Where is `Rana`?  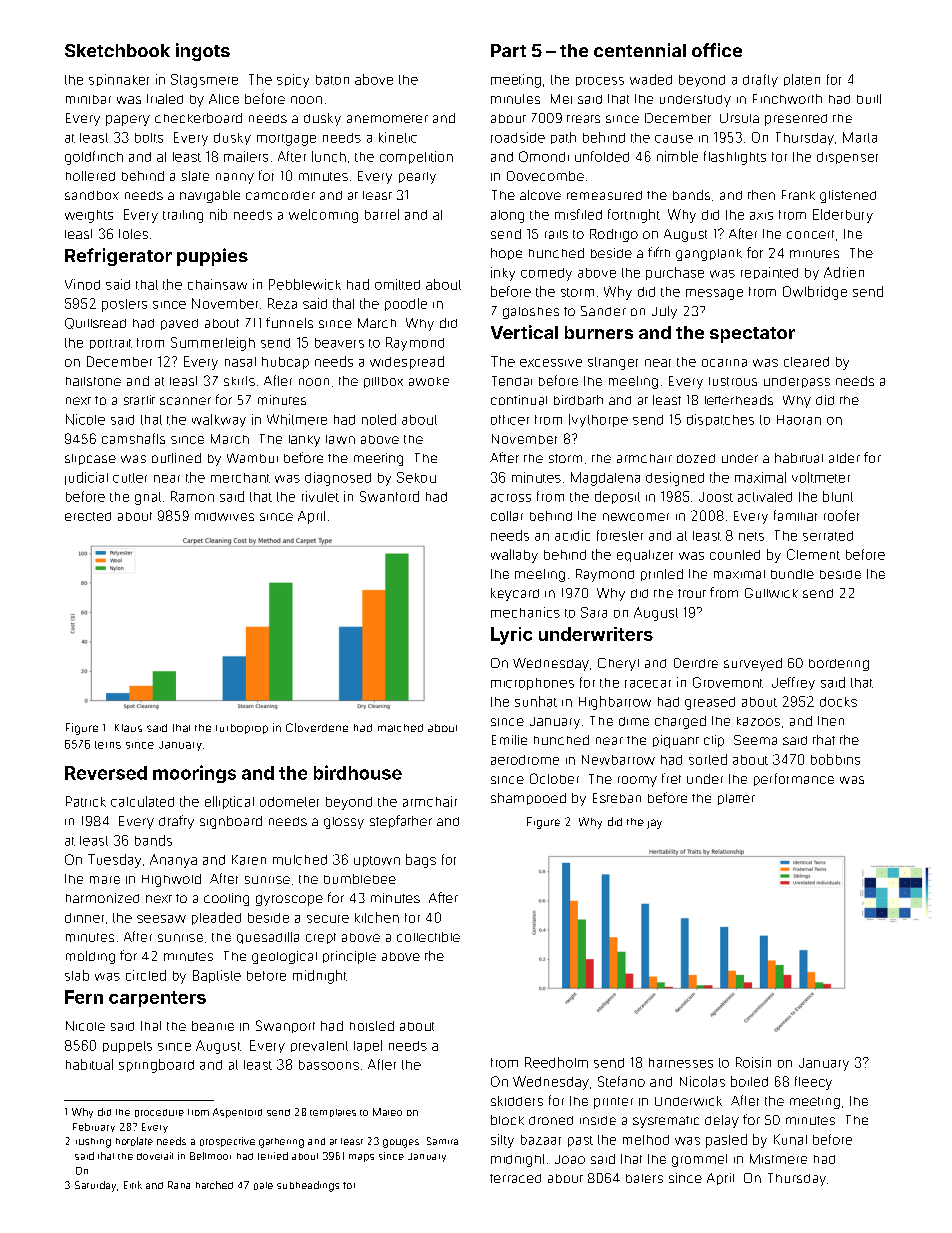 Rana is located at coordinates (179, 1185).
